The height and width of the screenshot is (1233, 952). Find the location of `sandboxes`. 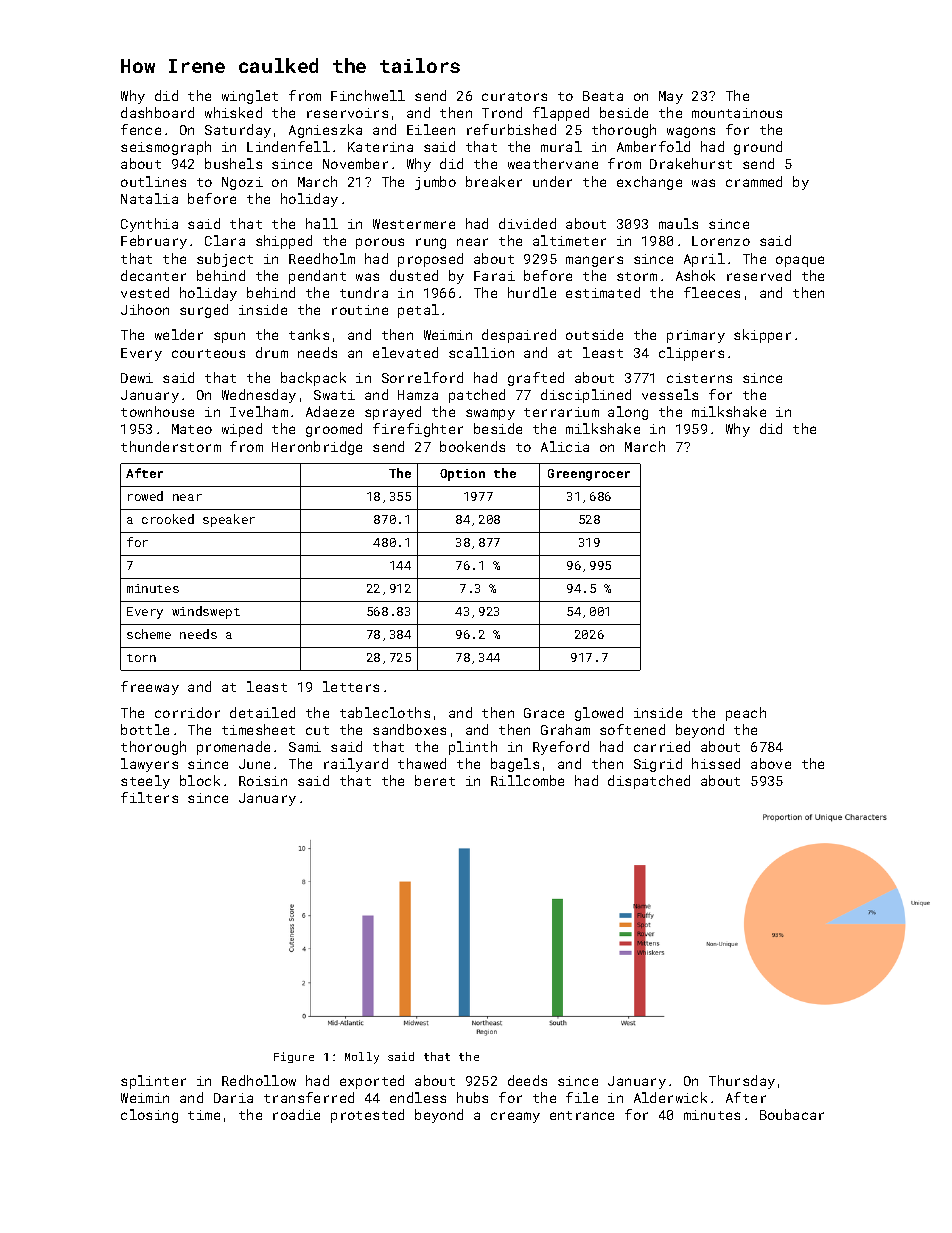

sandboxes is located at coordinates (409, 729).
